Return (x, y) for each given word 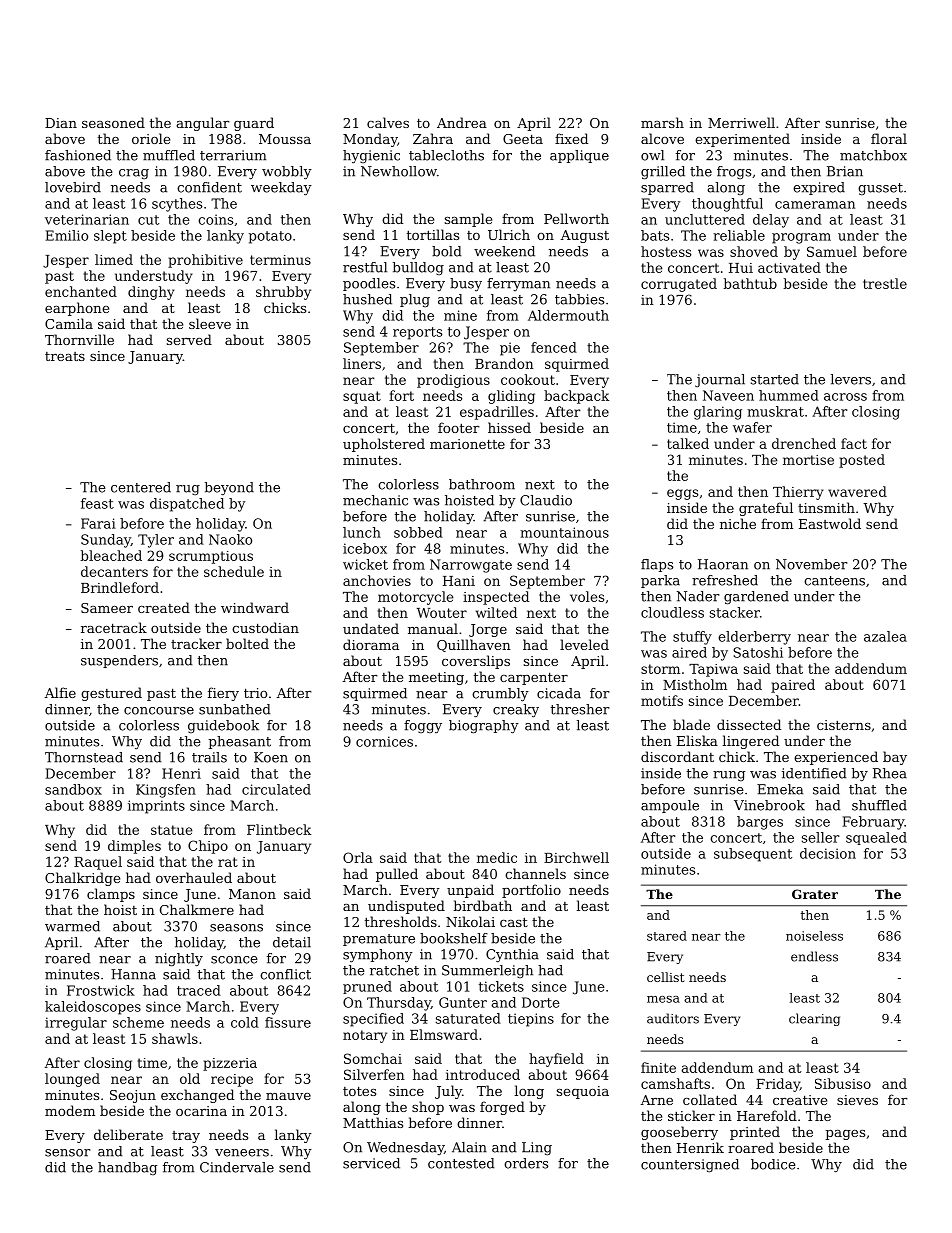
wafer (752, 427)
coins (215, 219)
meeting (436, 678)
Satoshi (758, 652)
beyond (229, 489)
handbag (127, 1168)
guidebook (223, 726)
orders (526, 1163)
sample (468, 220)
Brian (845, 171)
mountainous (564, 532)
